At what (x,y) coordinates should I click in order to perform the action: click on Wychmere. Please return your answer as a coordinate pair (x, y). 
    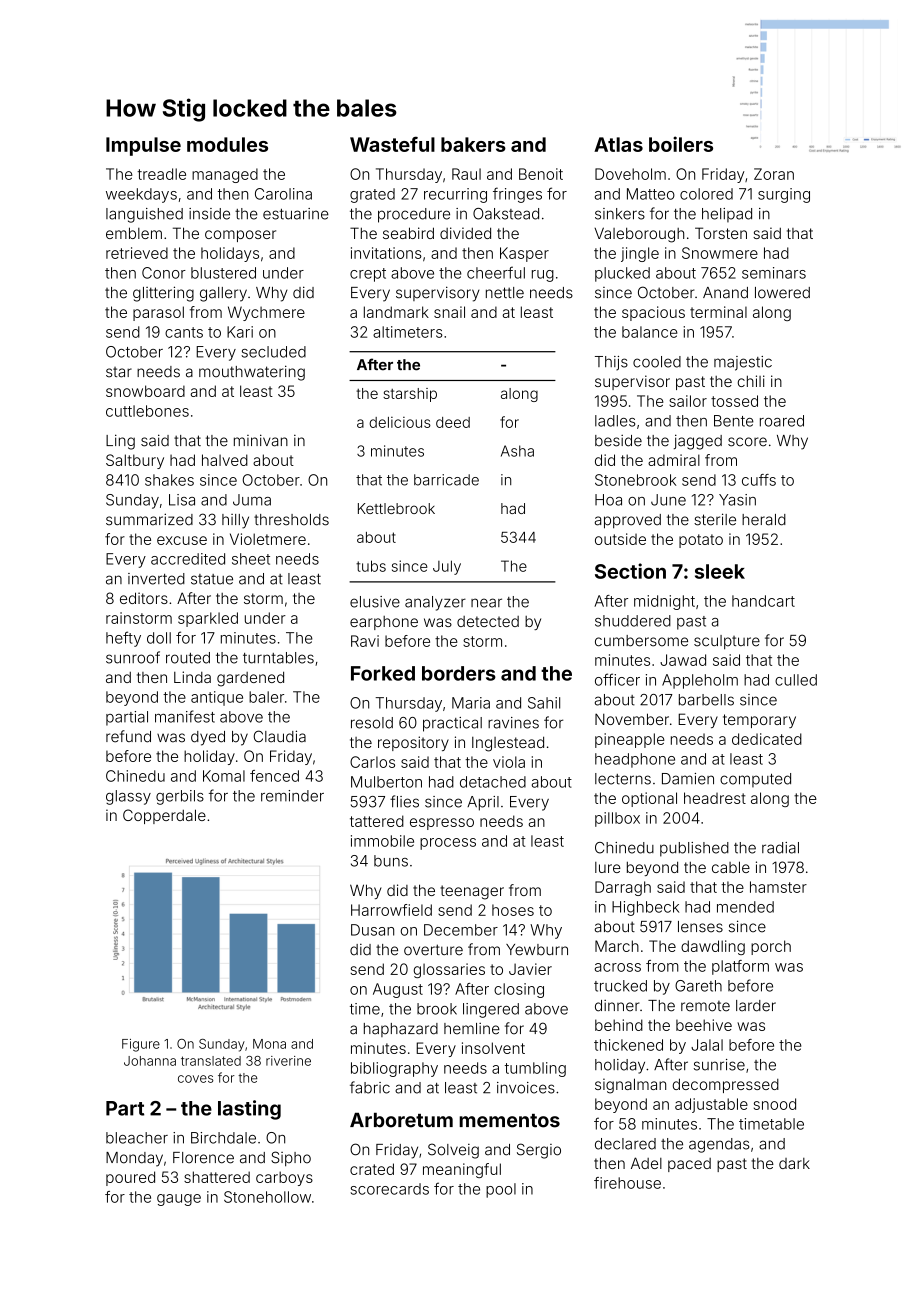
    Looking at the image, I should click on (266, 313).
